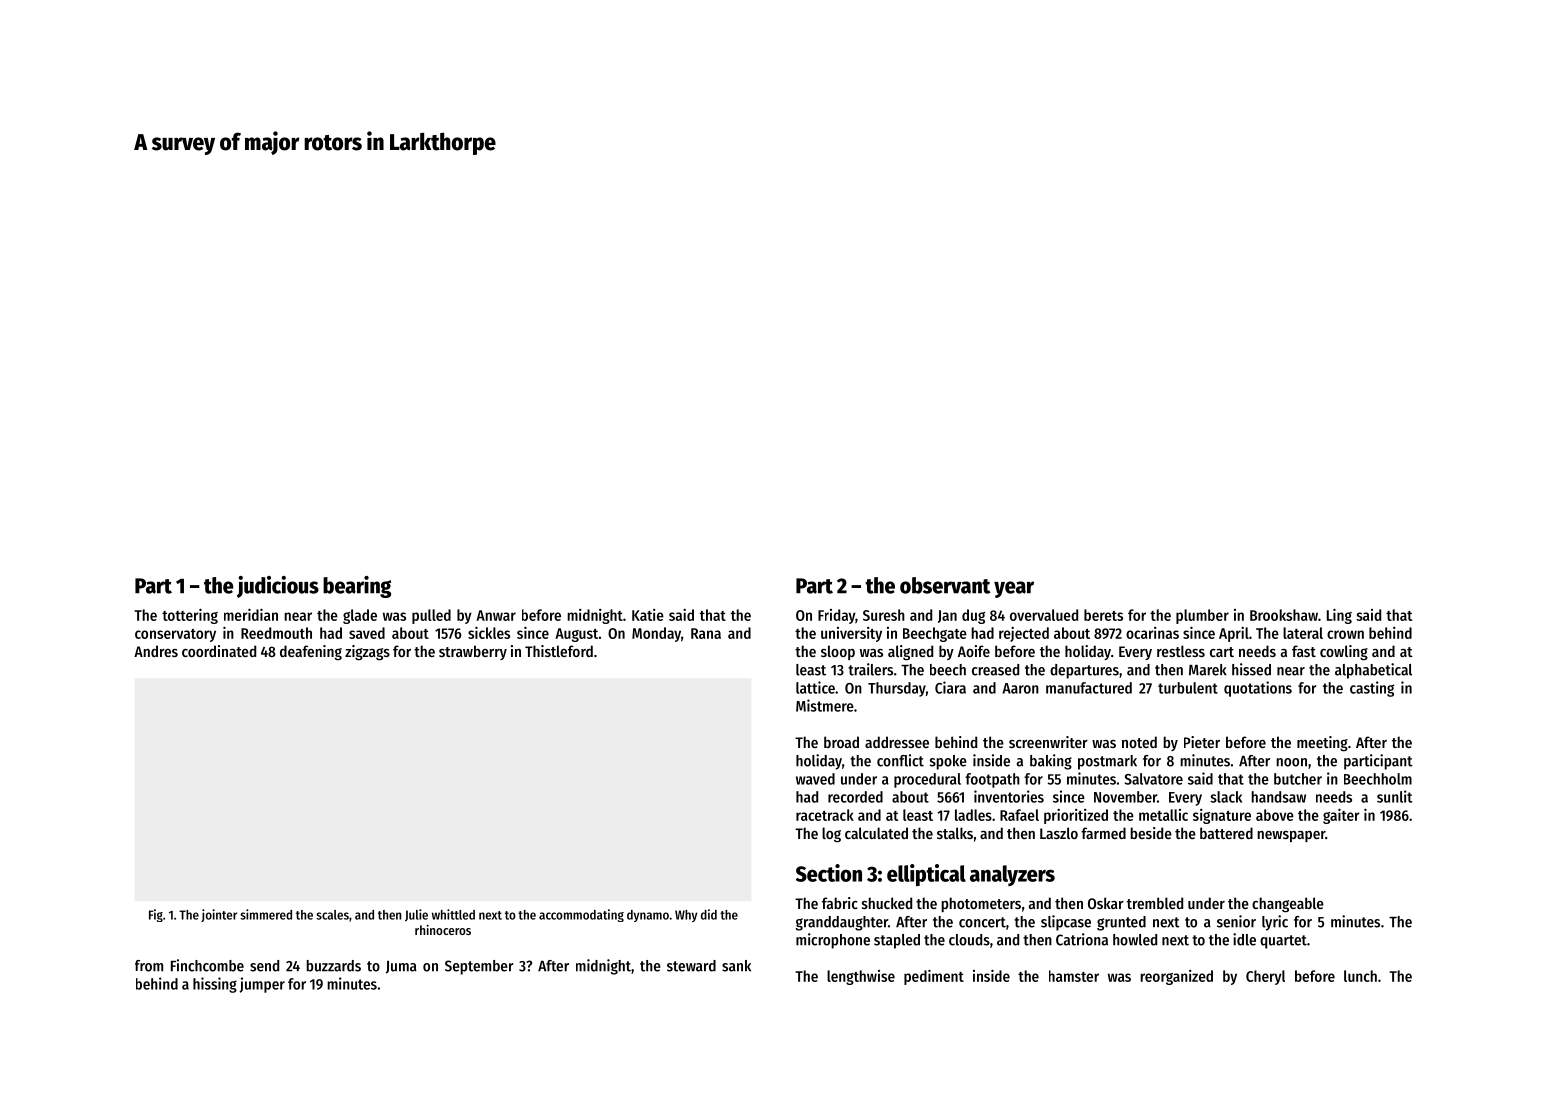 This screenshot has width=1547, height=1094. What do you see at coordinates (215, 985) in the screenshot?
I see `hissing` at bounding box center [215, 985].
